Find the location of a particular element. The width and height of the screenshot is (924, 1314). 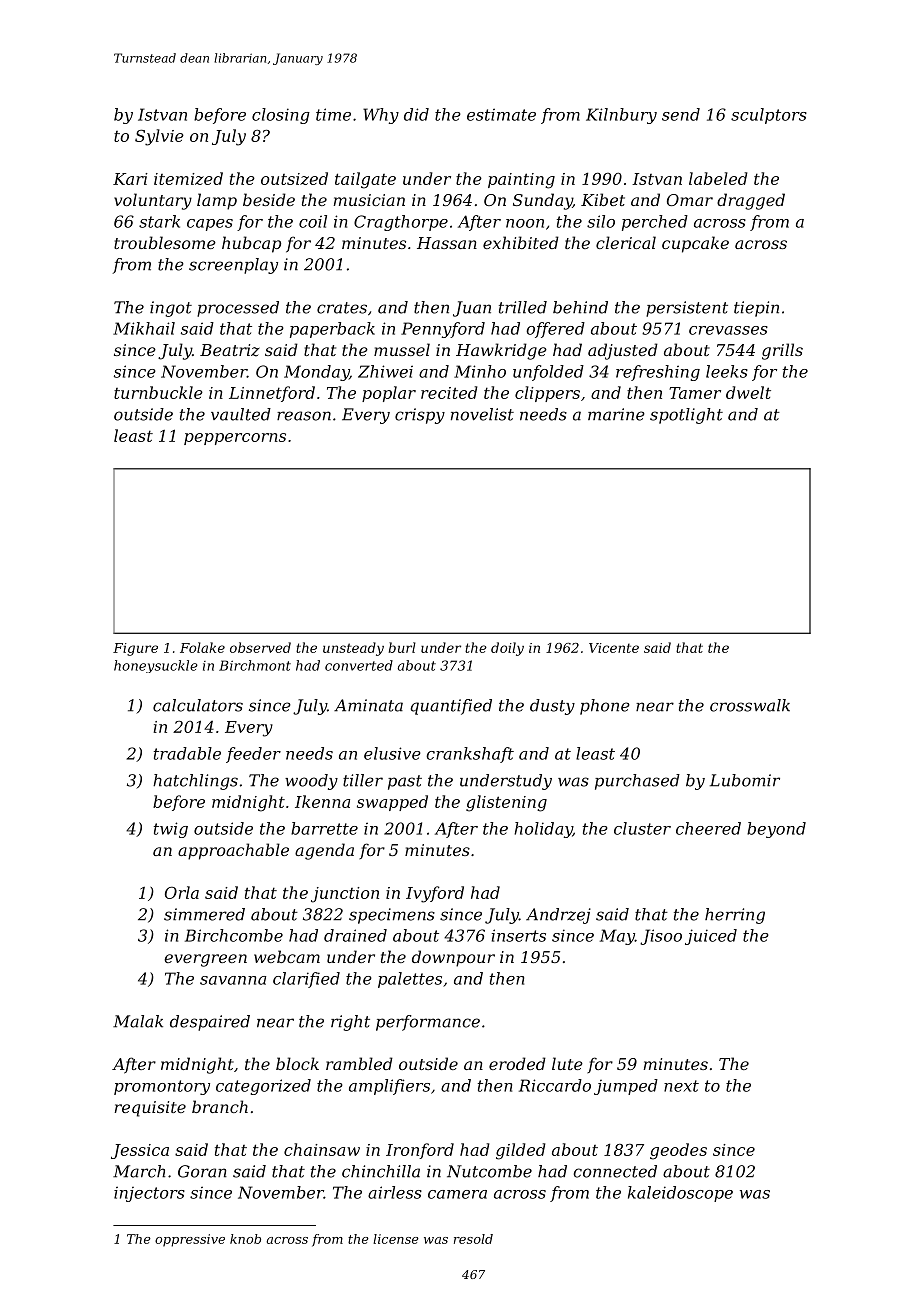

Birchmont is located at coordinates (255, 665).
